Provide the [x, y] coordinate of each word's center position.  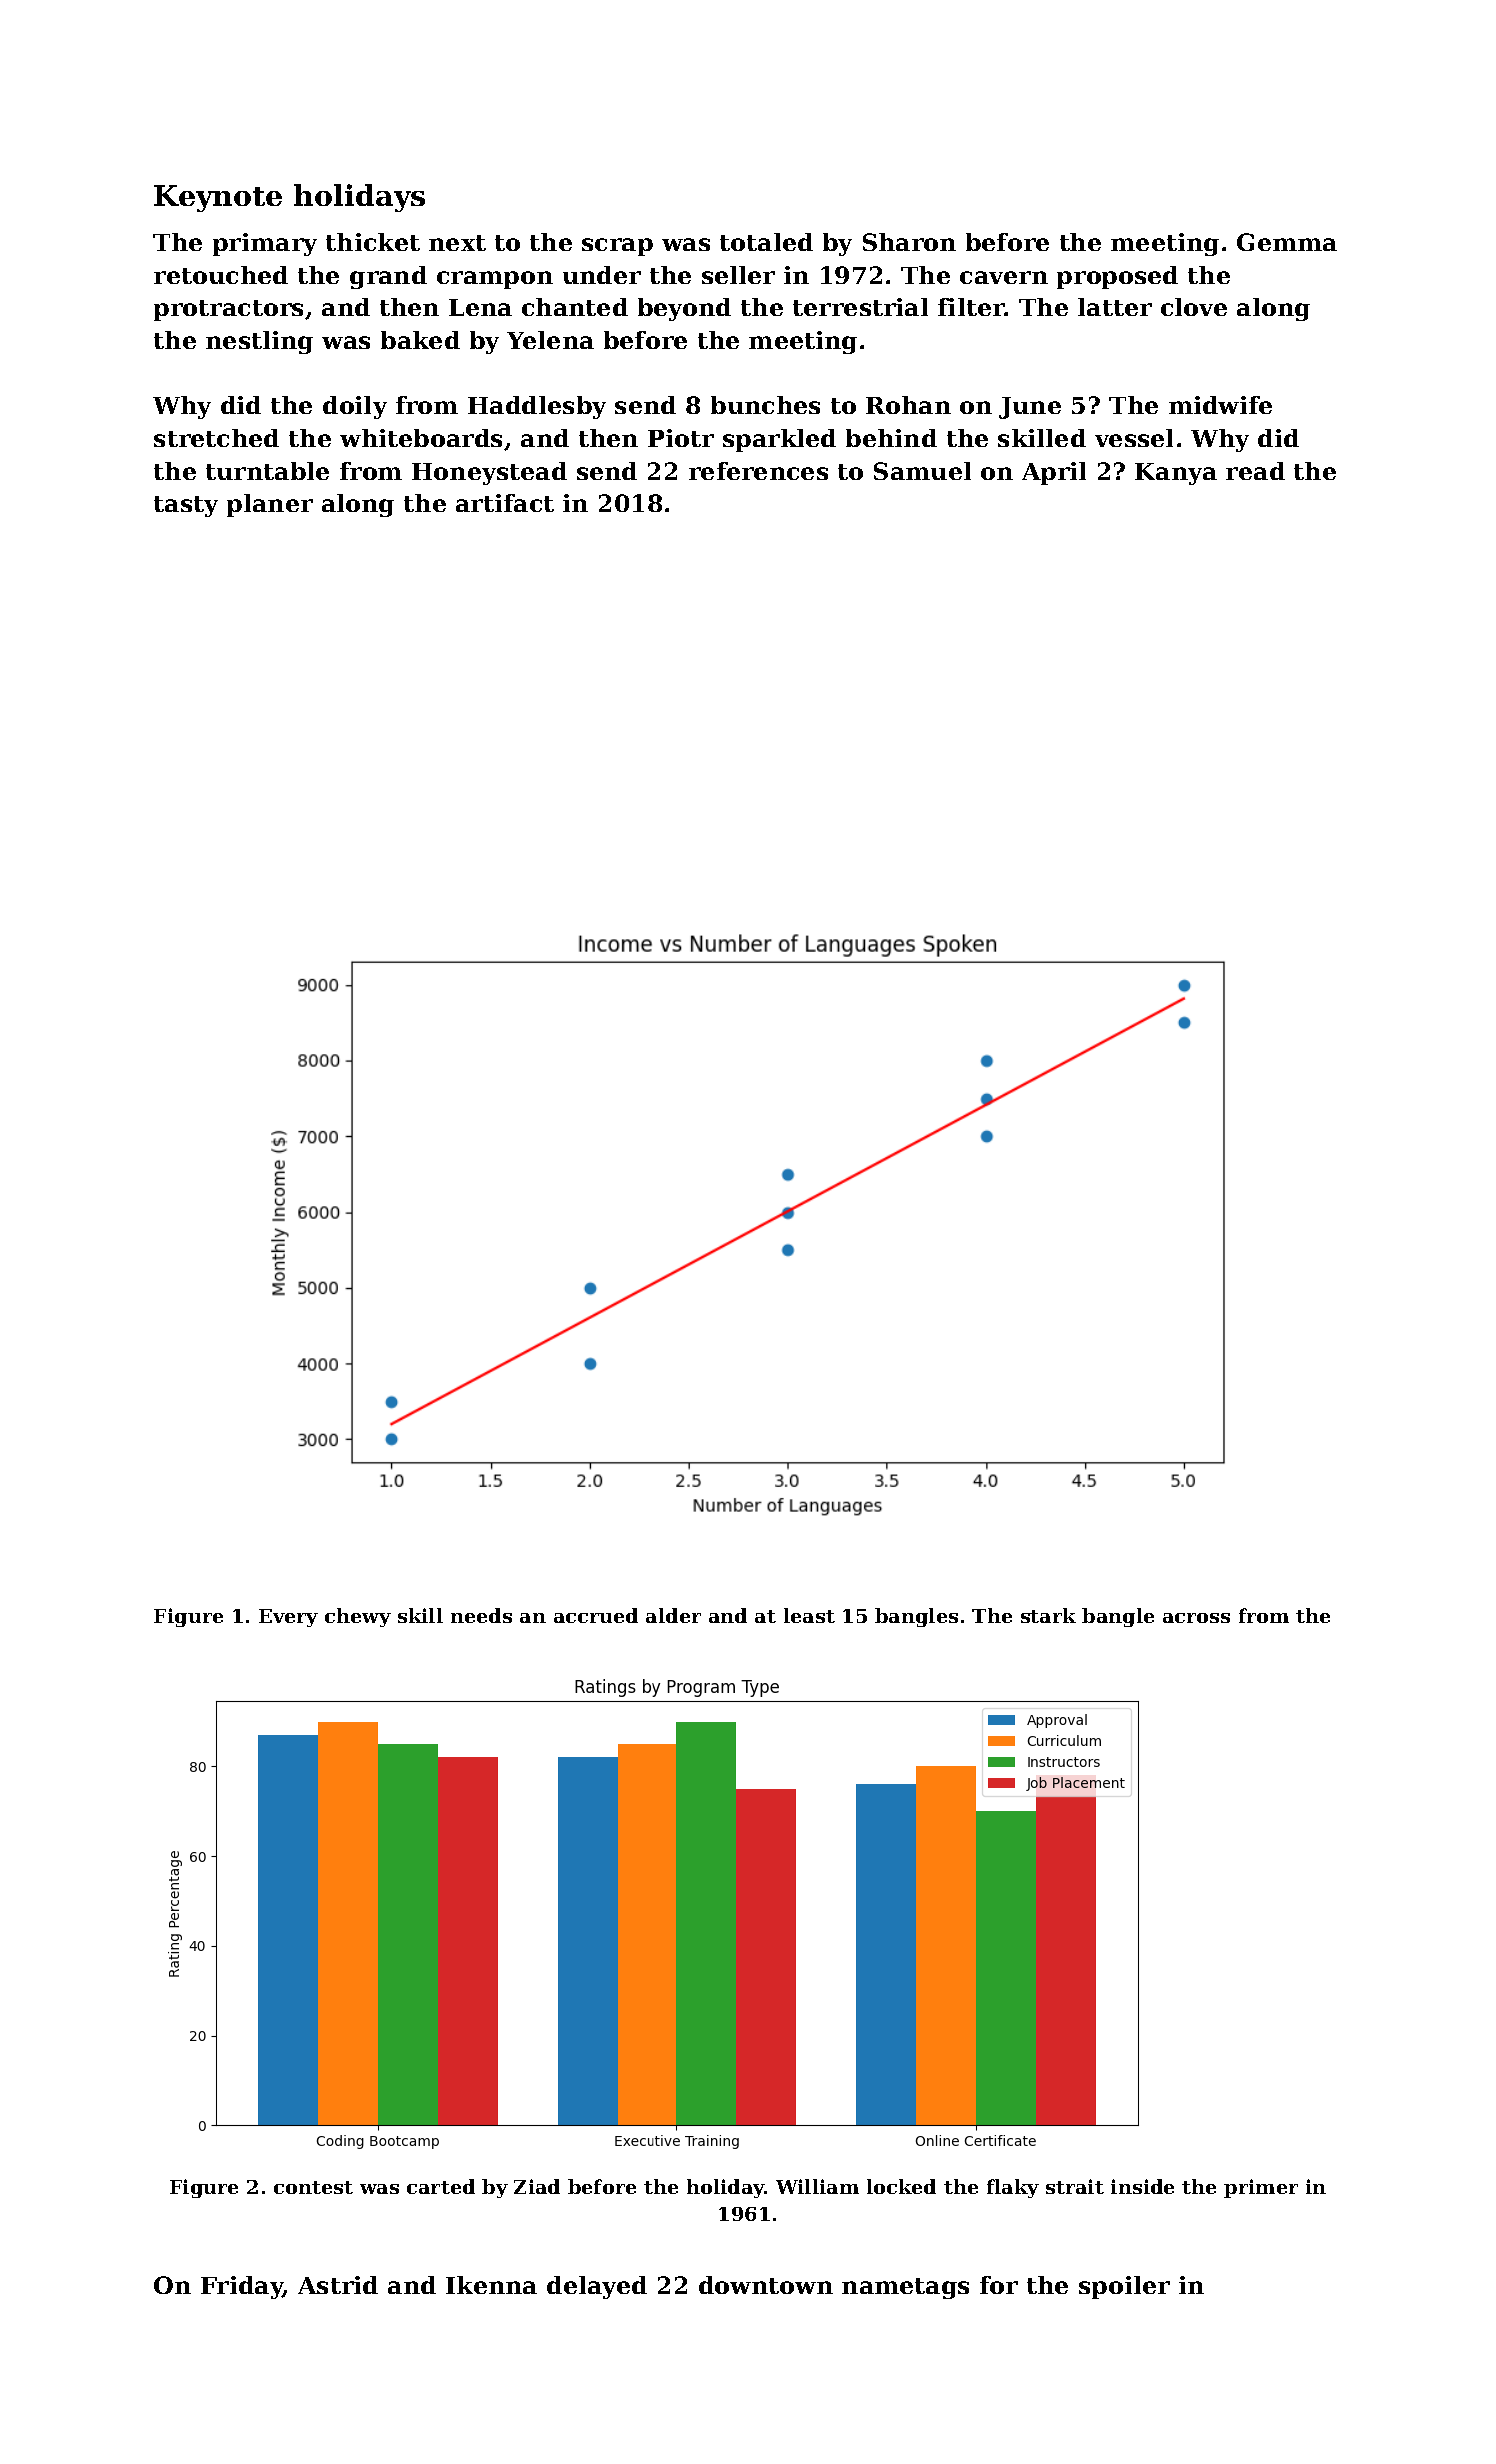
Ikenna [491, 2285]
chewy [358, 1617]
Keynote [218, 198]
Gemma [1287, 242]
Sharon [909, 242]
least [809, 1615]
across [1196, 1618]
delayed [597, 2287]
